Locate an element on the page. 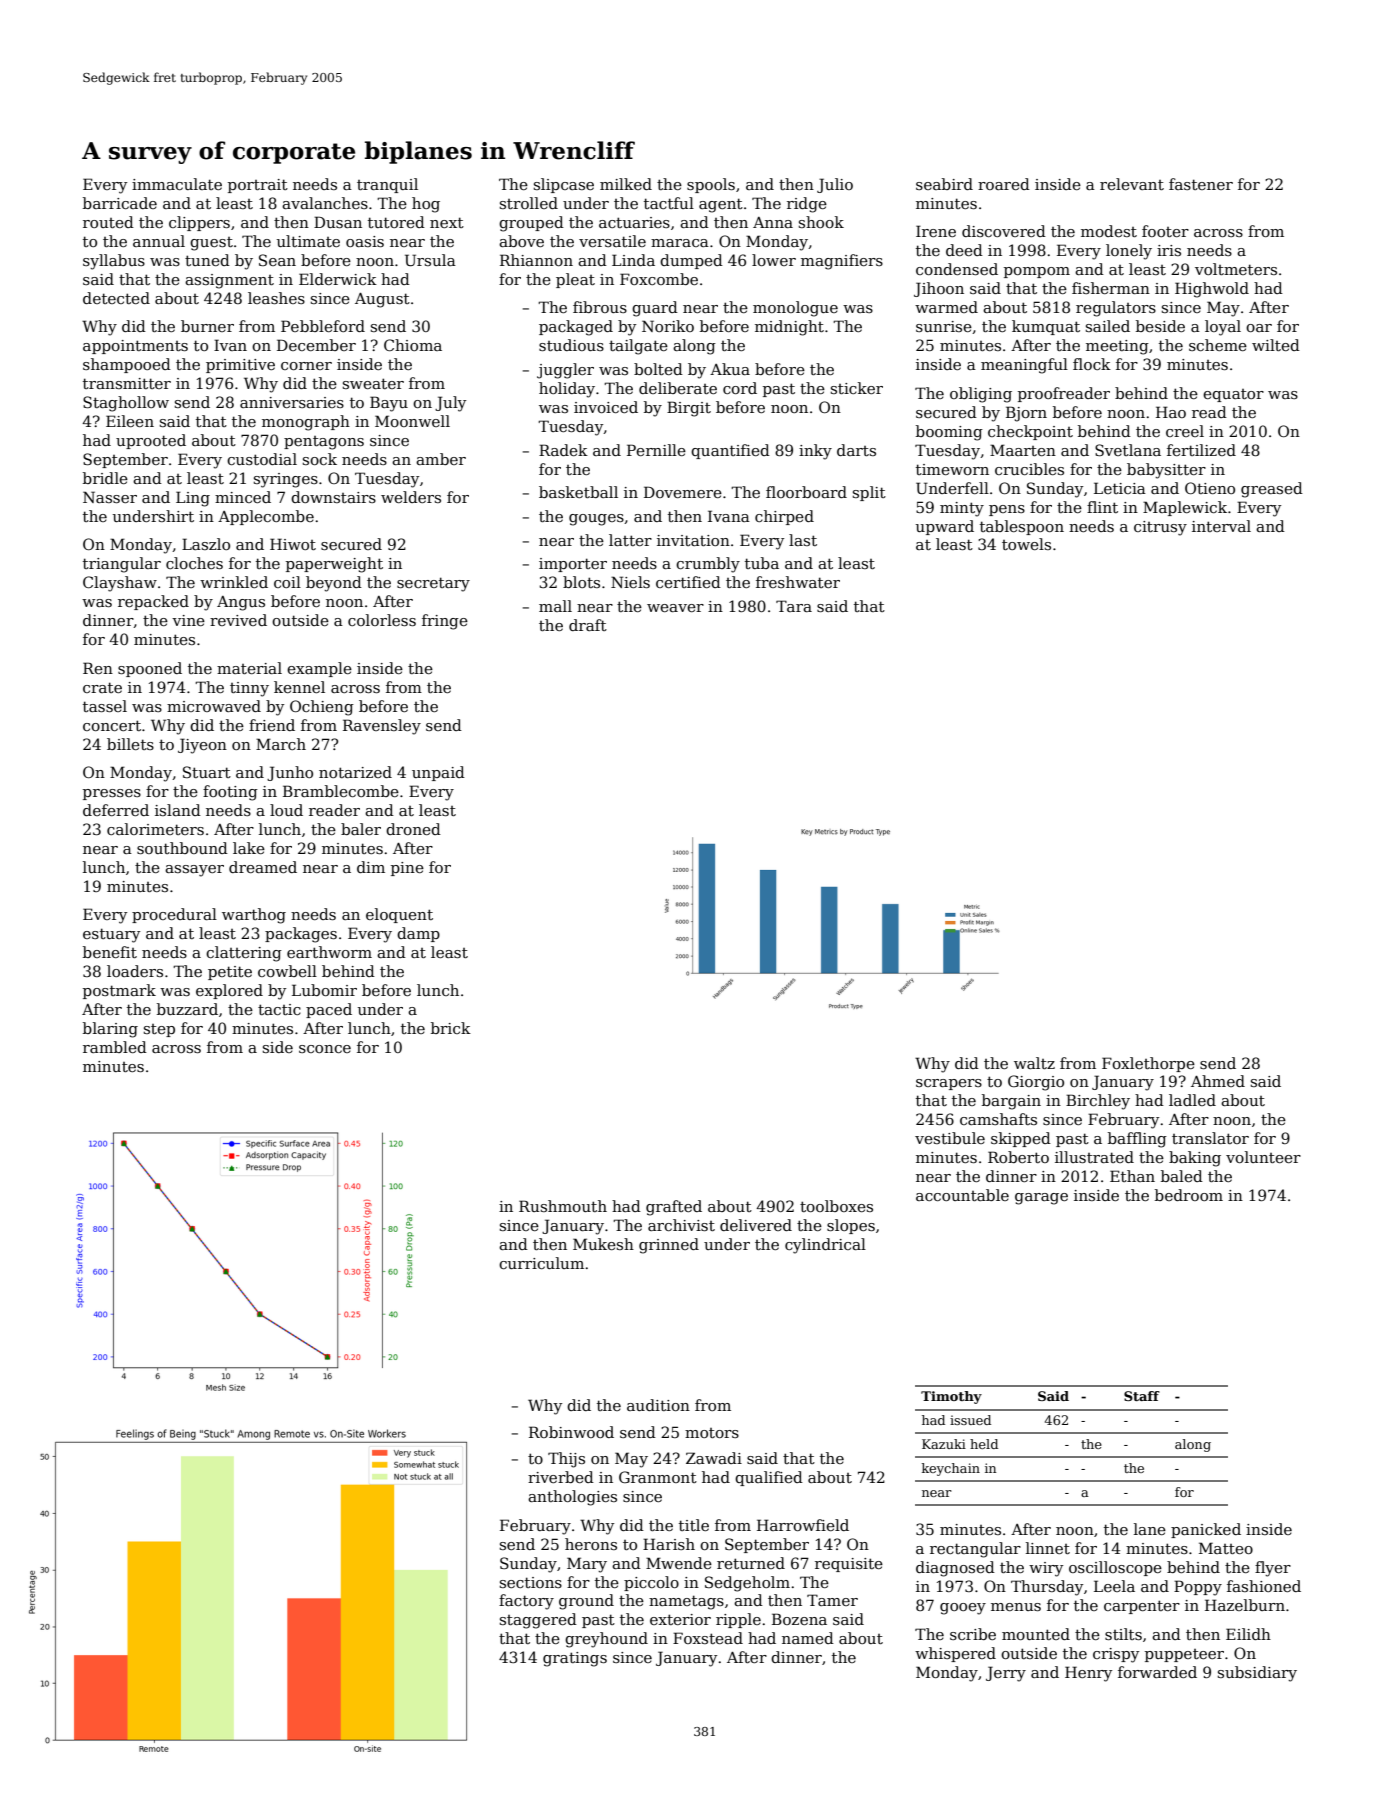  ultimate is located at coordinates (308, 241).
